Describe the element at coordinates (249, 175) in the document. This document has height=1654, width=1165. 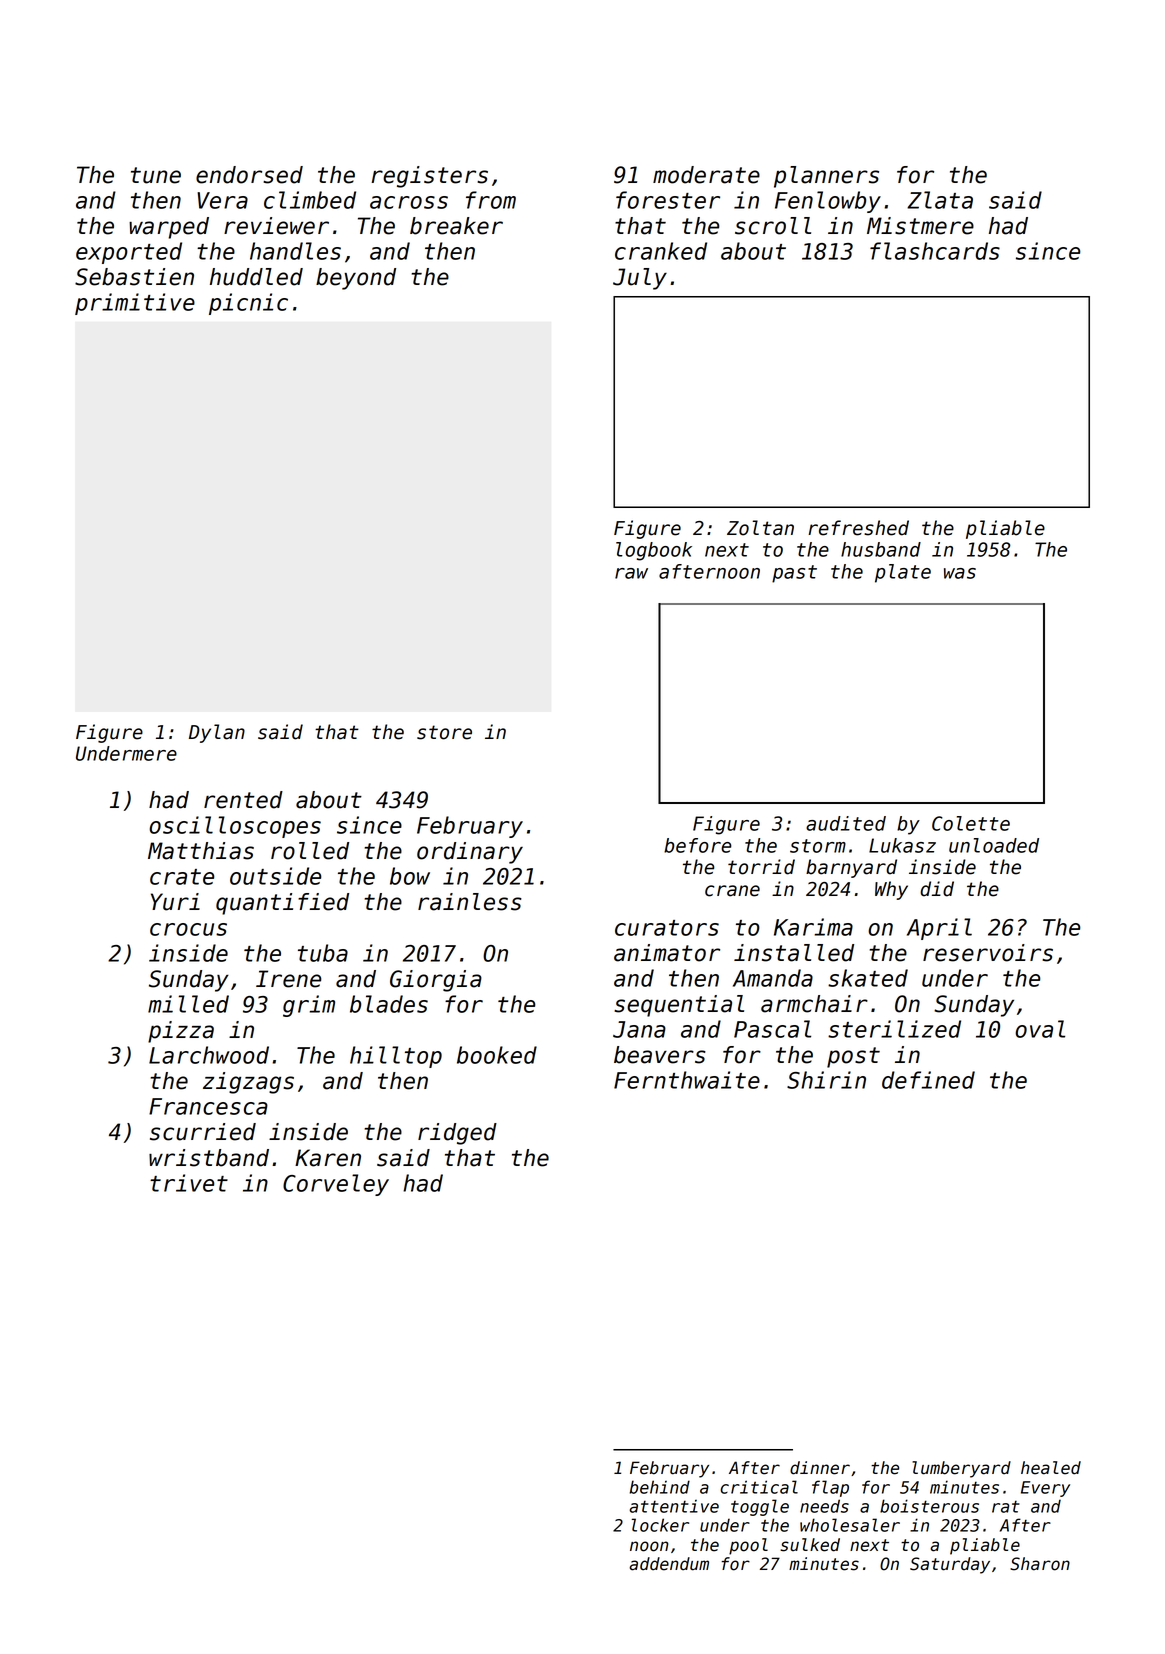
I see `endorsed` at that location.
